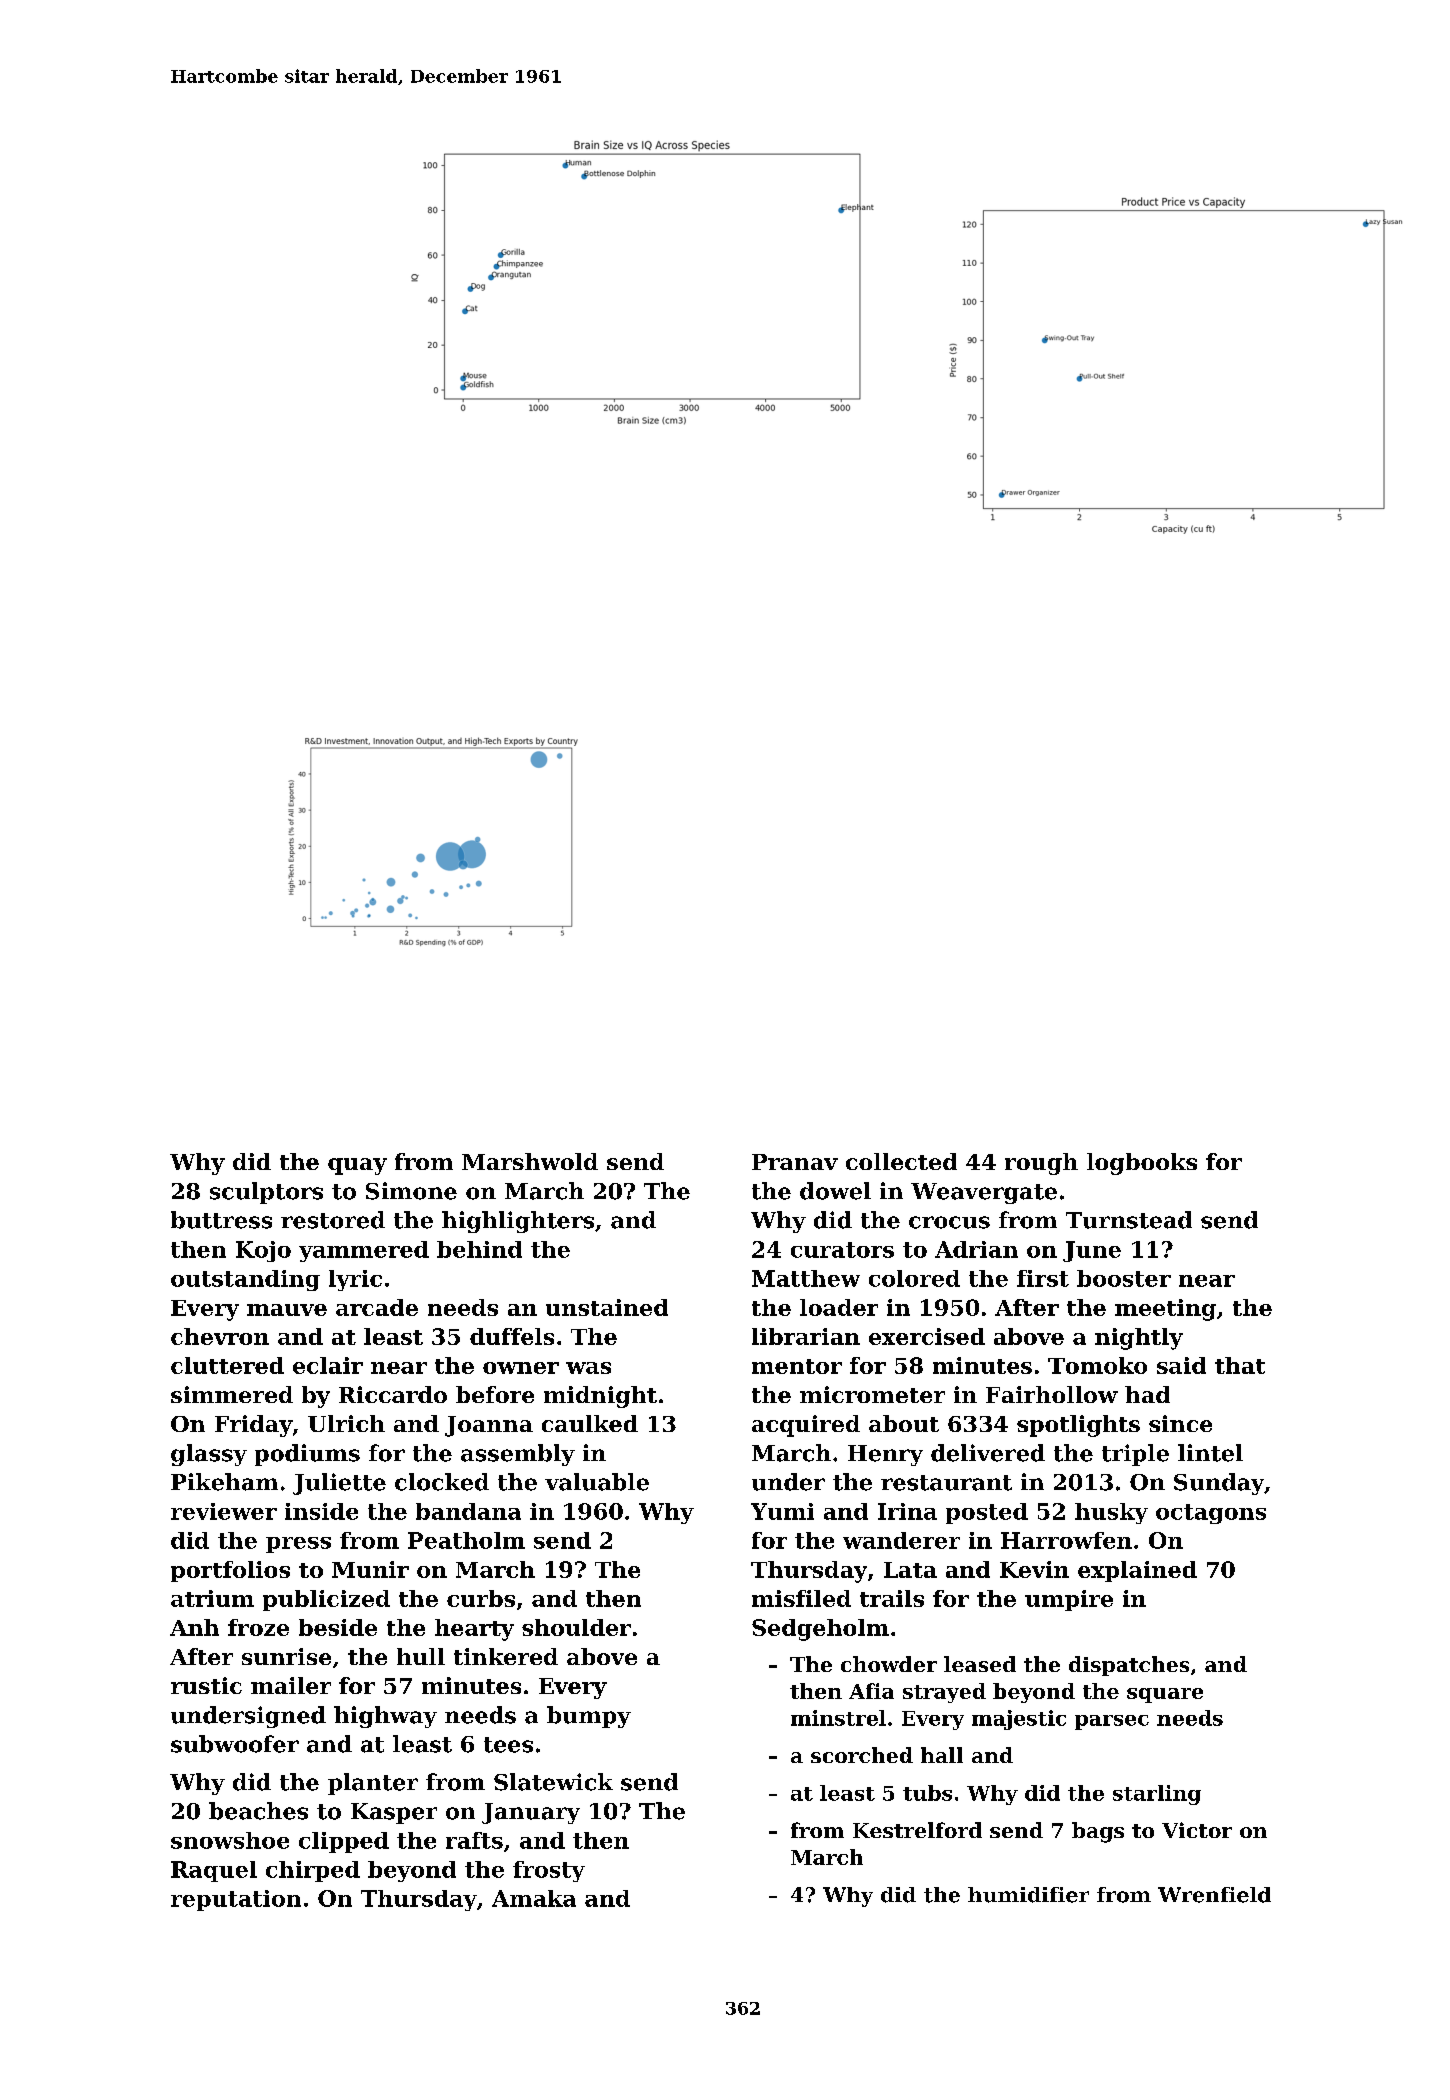 The image size is (1450, 2100). Describe the element at coordinates (1214, 1895) in the screenshot. I see `Wrenfield` at that location.
